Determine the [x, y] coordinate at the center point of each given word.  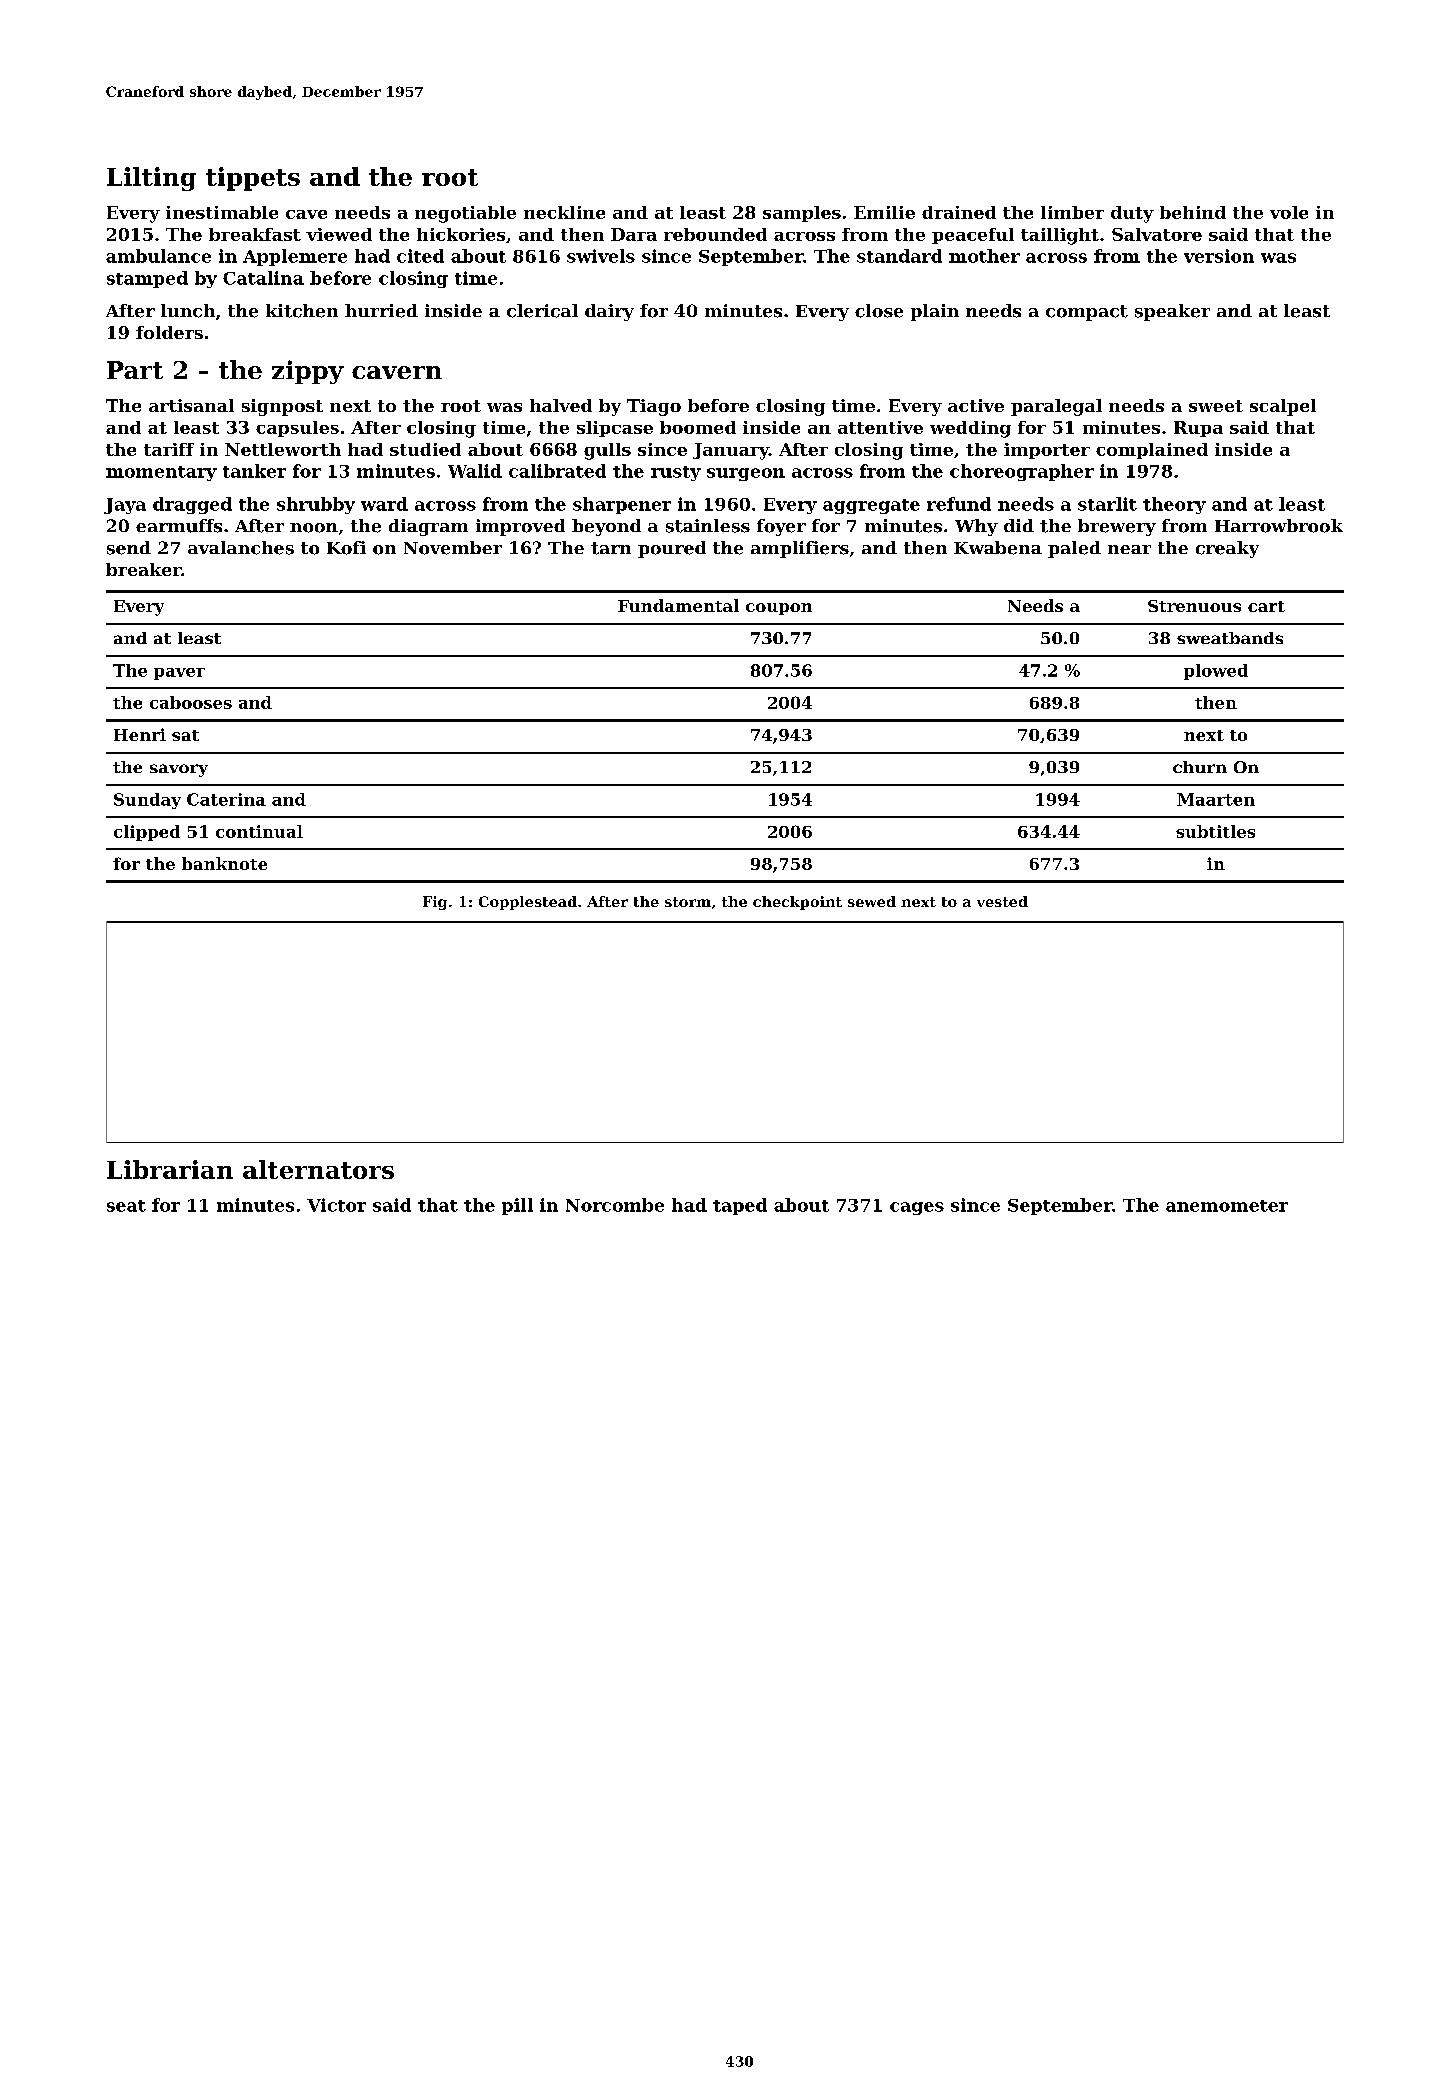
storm [688, 902]
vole [1289, 212]
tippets [253, 179]
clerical [542, 311]
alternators [318, 1169]
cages [917, 1208]
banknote [224, 863]
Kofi [346, 548]
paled [1074, 549]
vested [1002, 901]
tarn [611, 548]
